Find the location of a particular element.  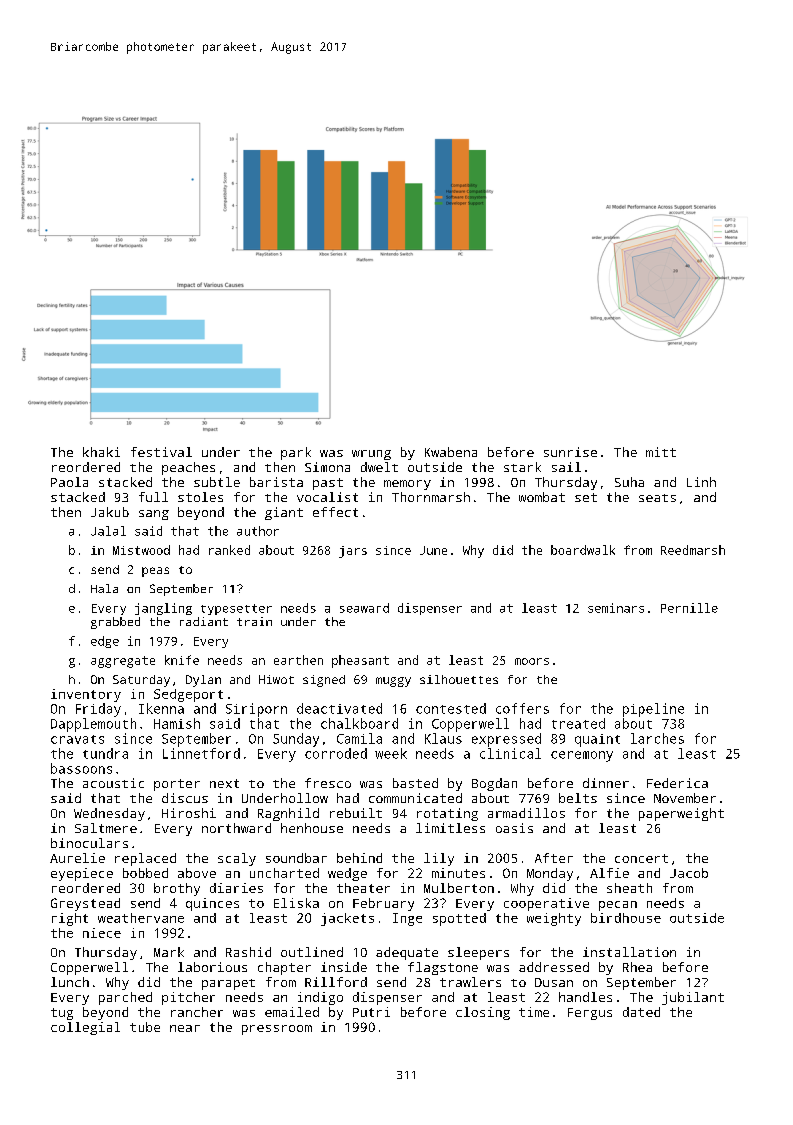

moors is located at coordinates (532, 661).
